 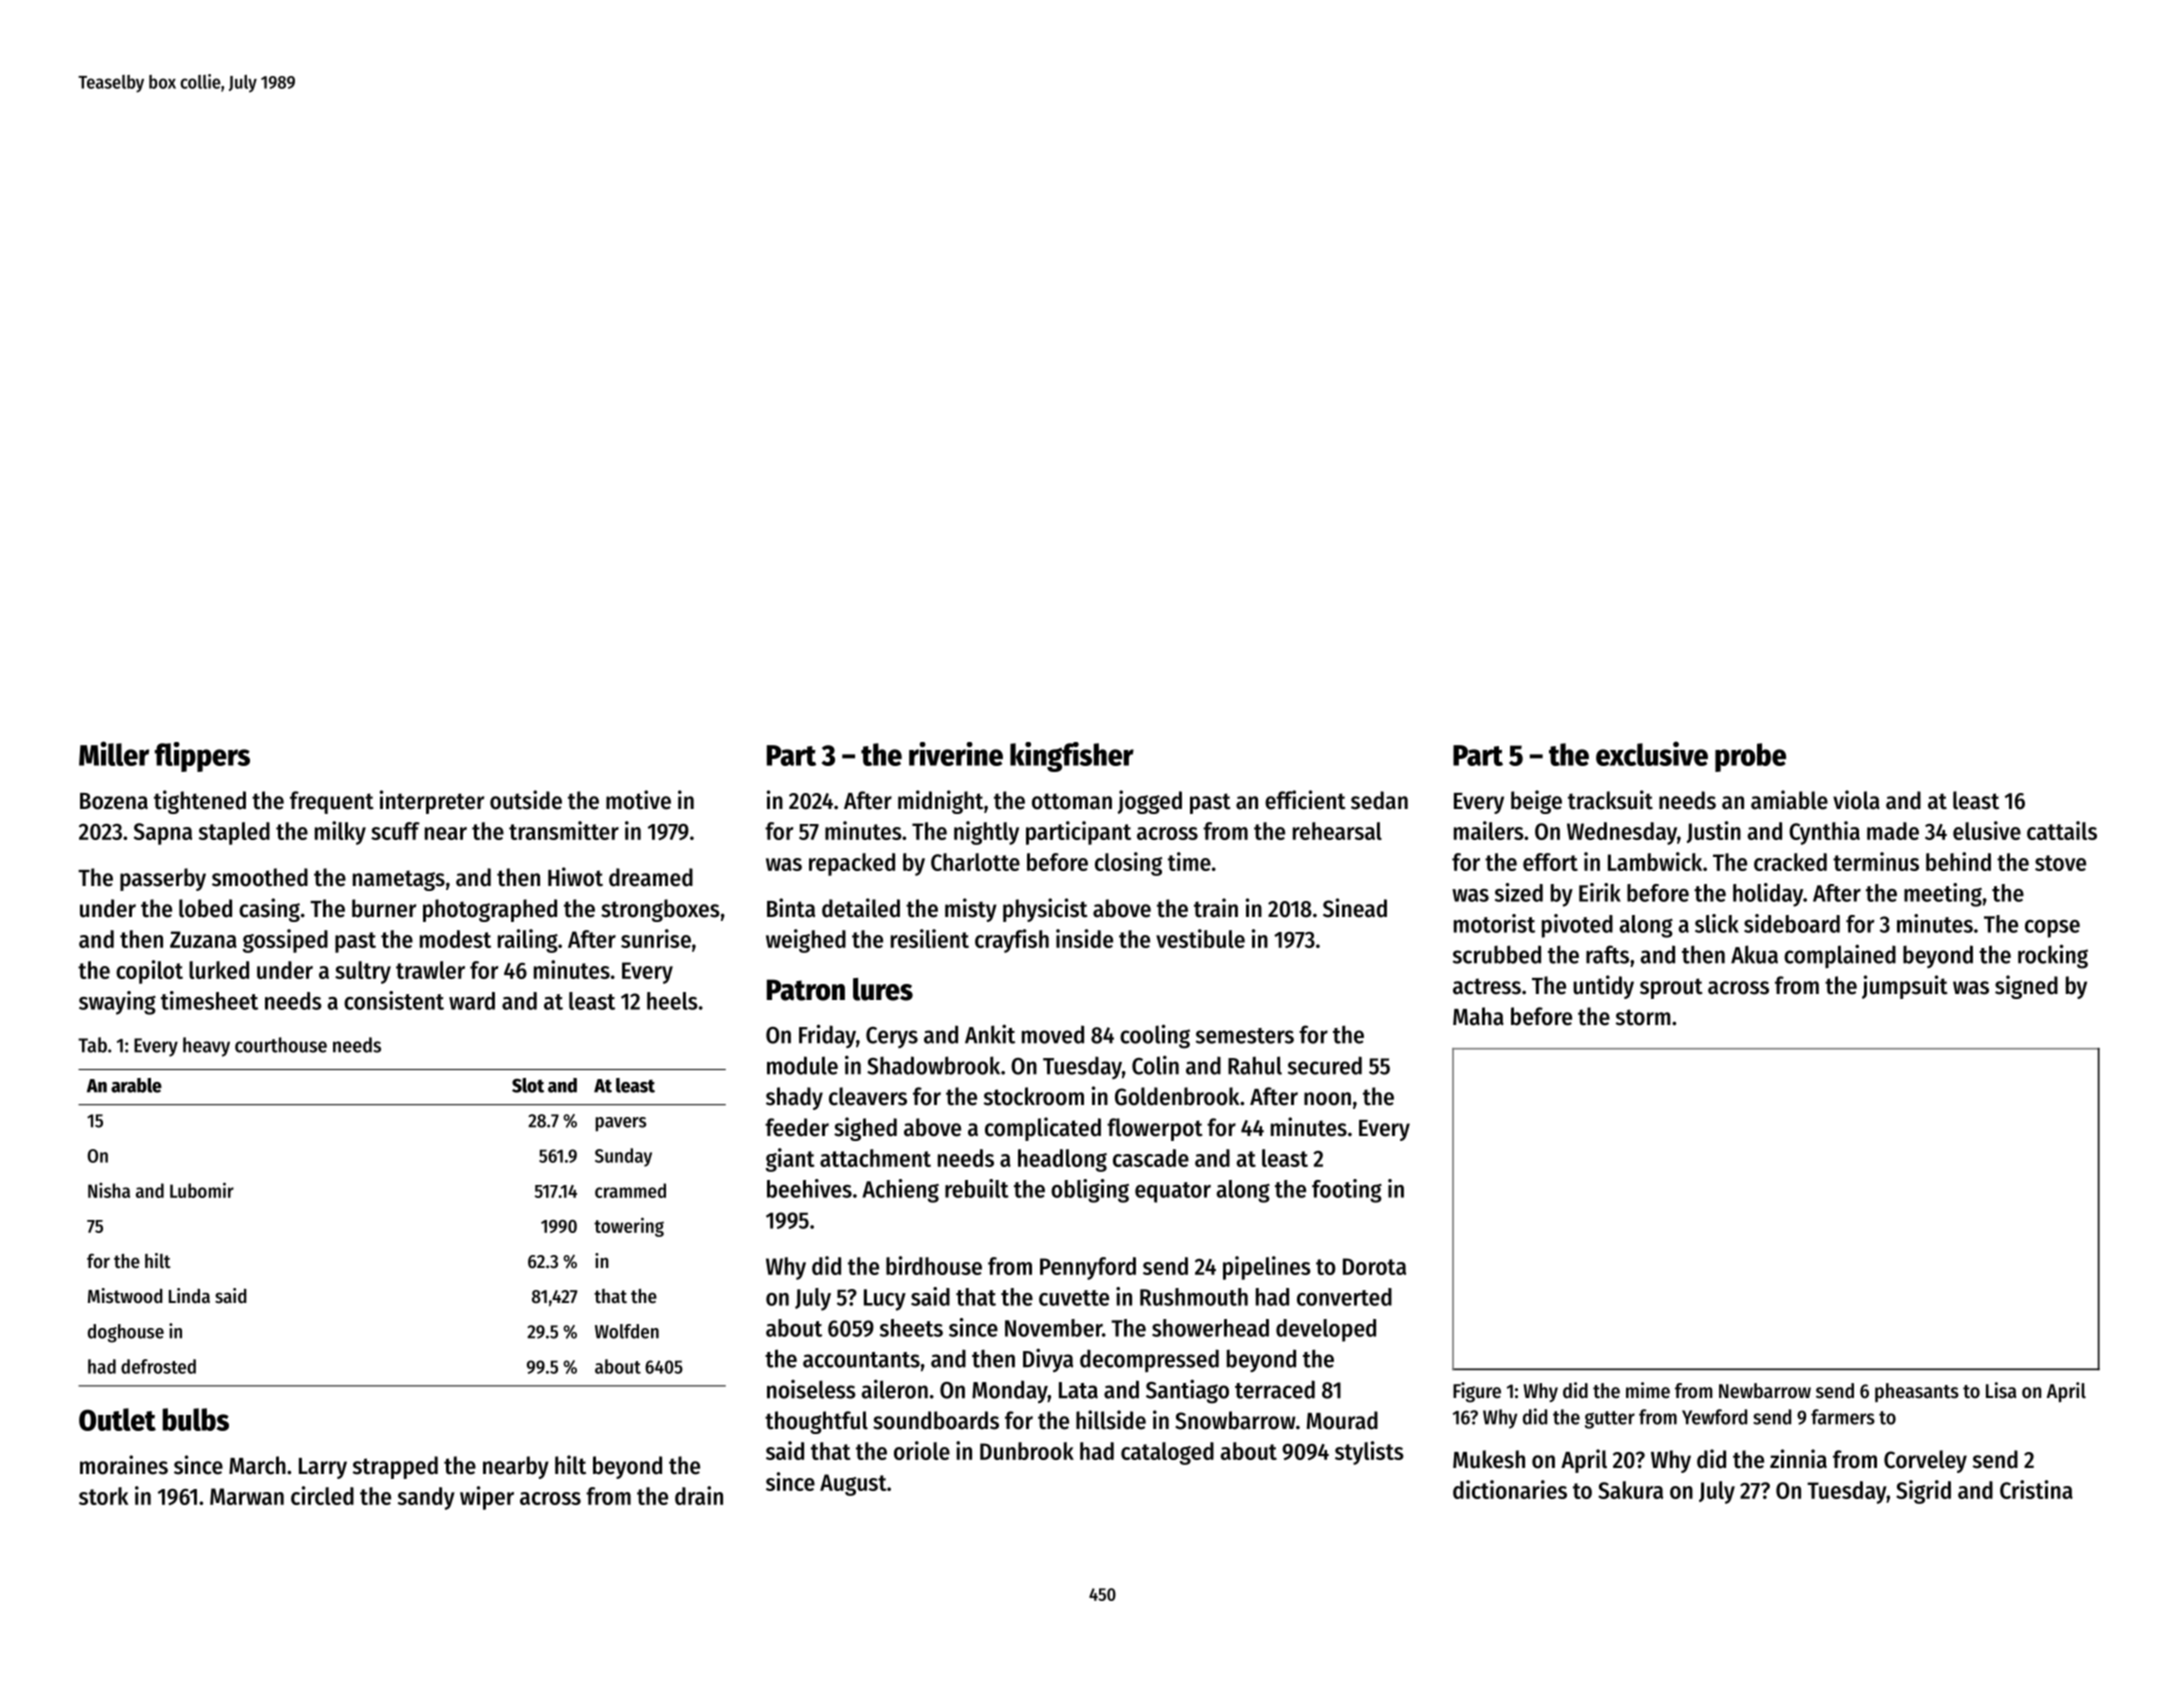 What do you see at coordinates (933, 1065) in the screenshot?
I see `Shadowbrook` at bounding box center [933, 1065].
